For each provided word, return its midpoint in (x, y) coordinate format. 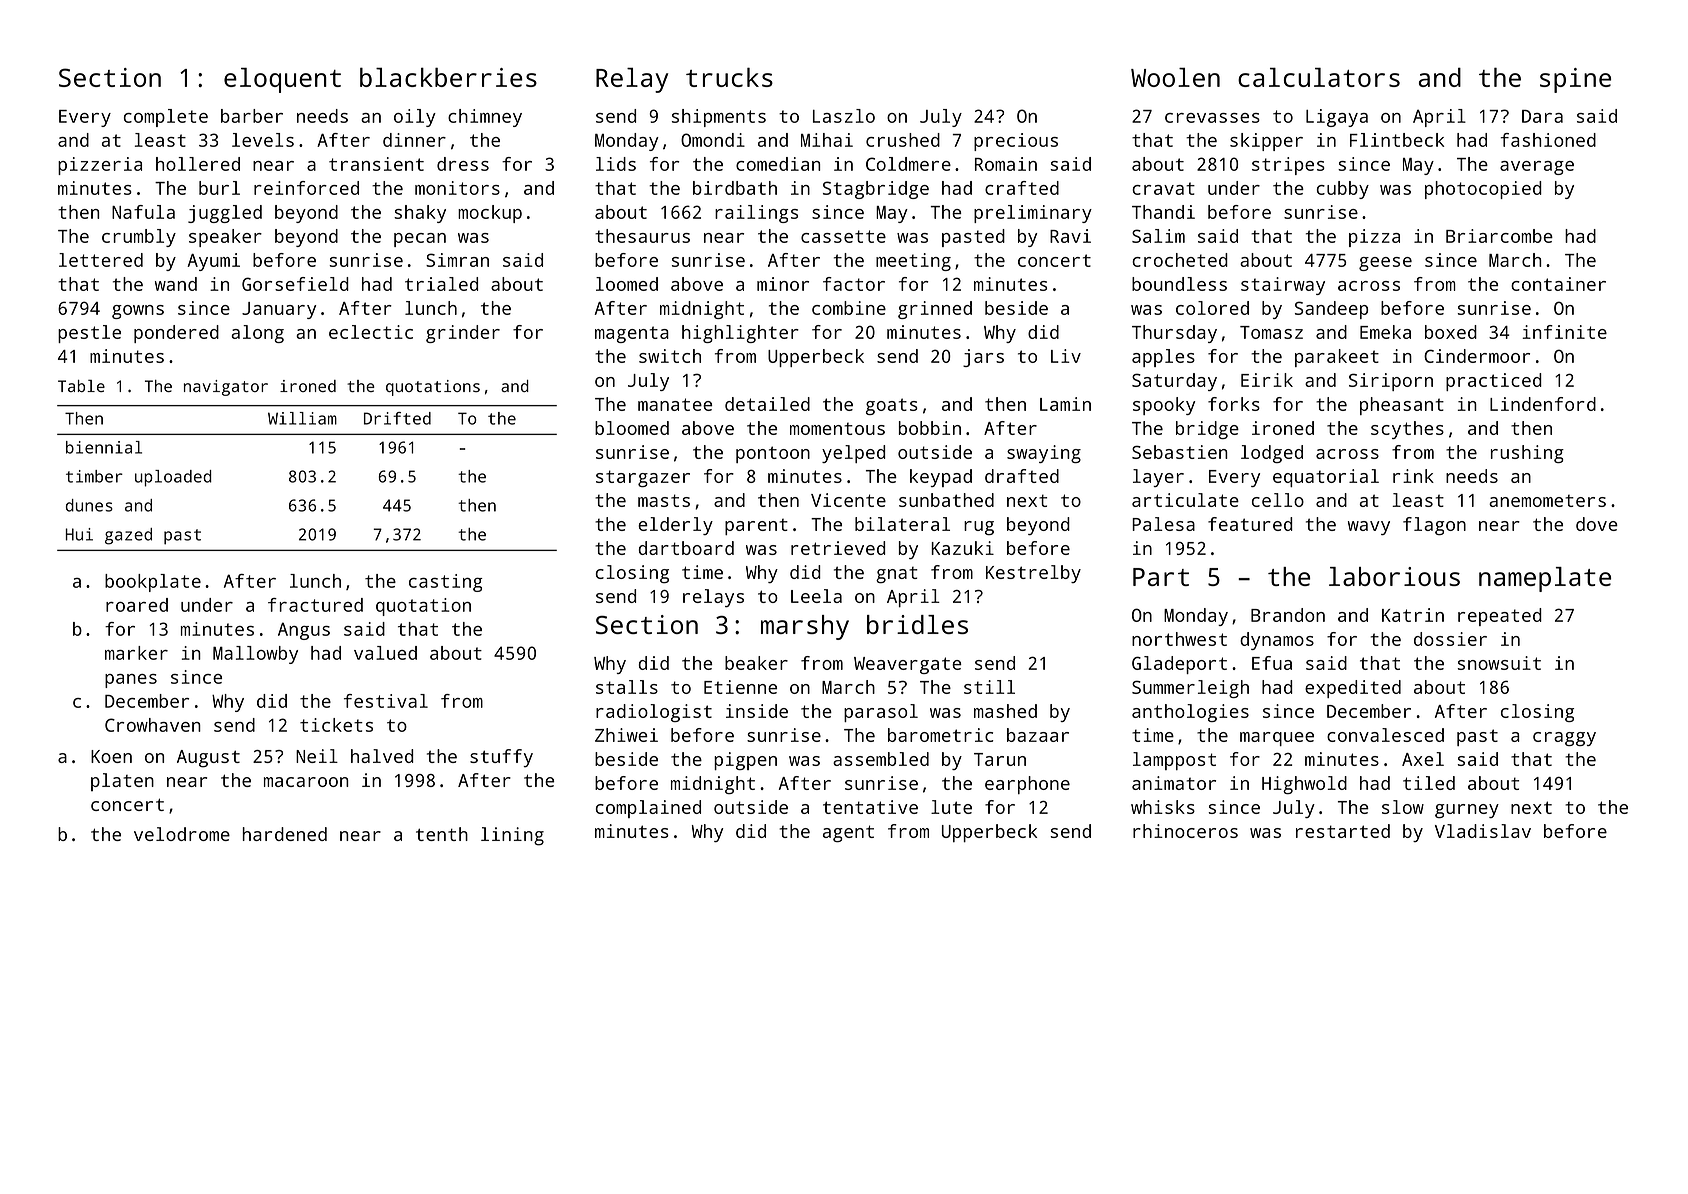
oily (415, 118)
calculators (1319, 77)
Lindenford (1543, 404)
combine (849, 308)
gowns (138, 312)
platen (122, 782)
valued (385, 653)
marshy (805, 627)
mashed (1005, 711)
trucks (729, 77)
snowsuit (1499, 663)
